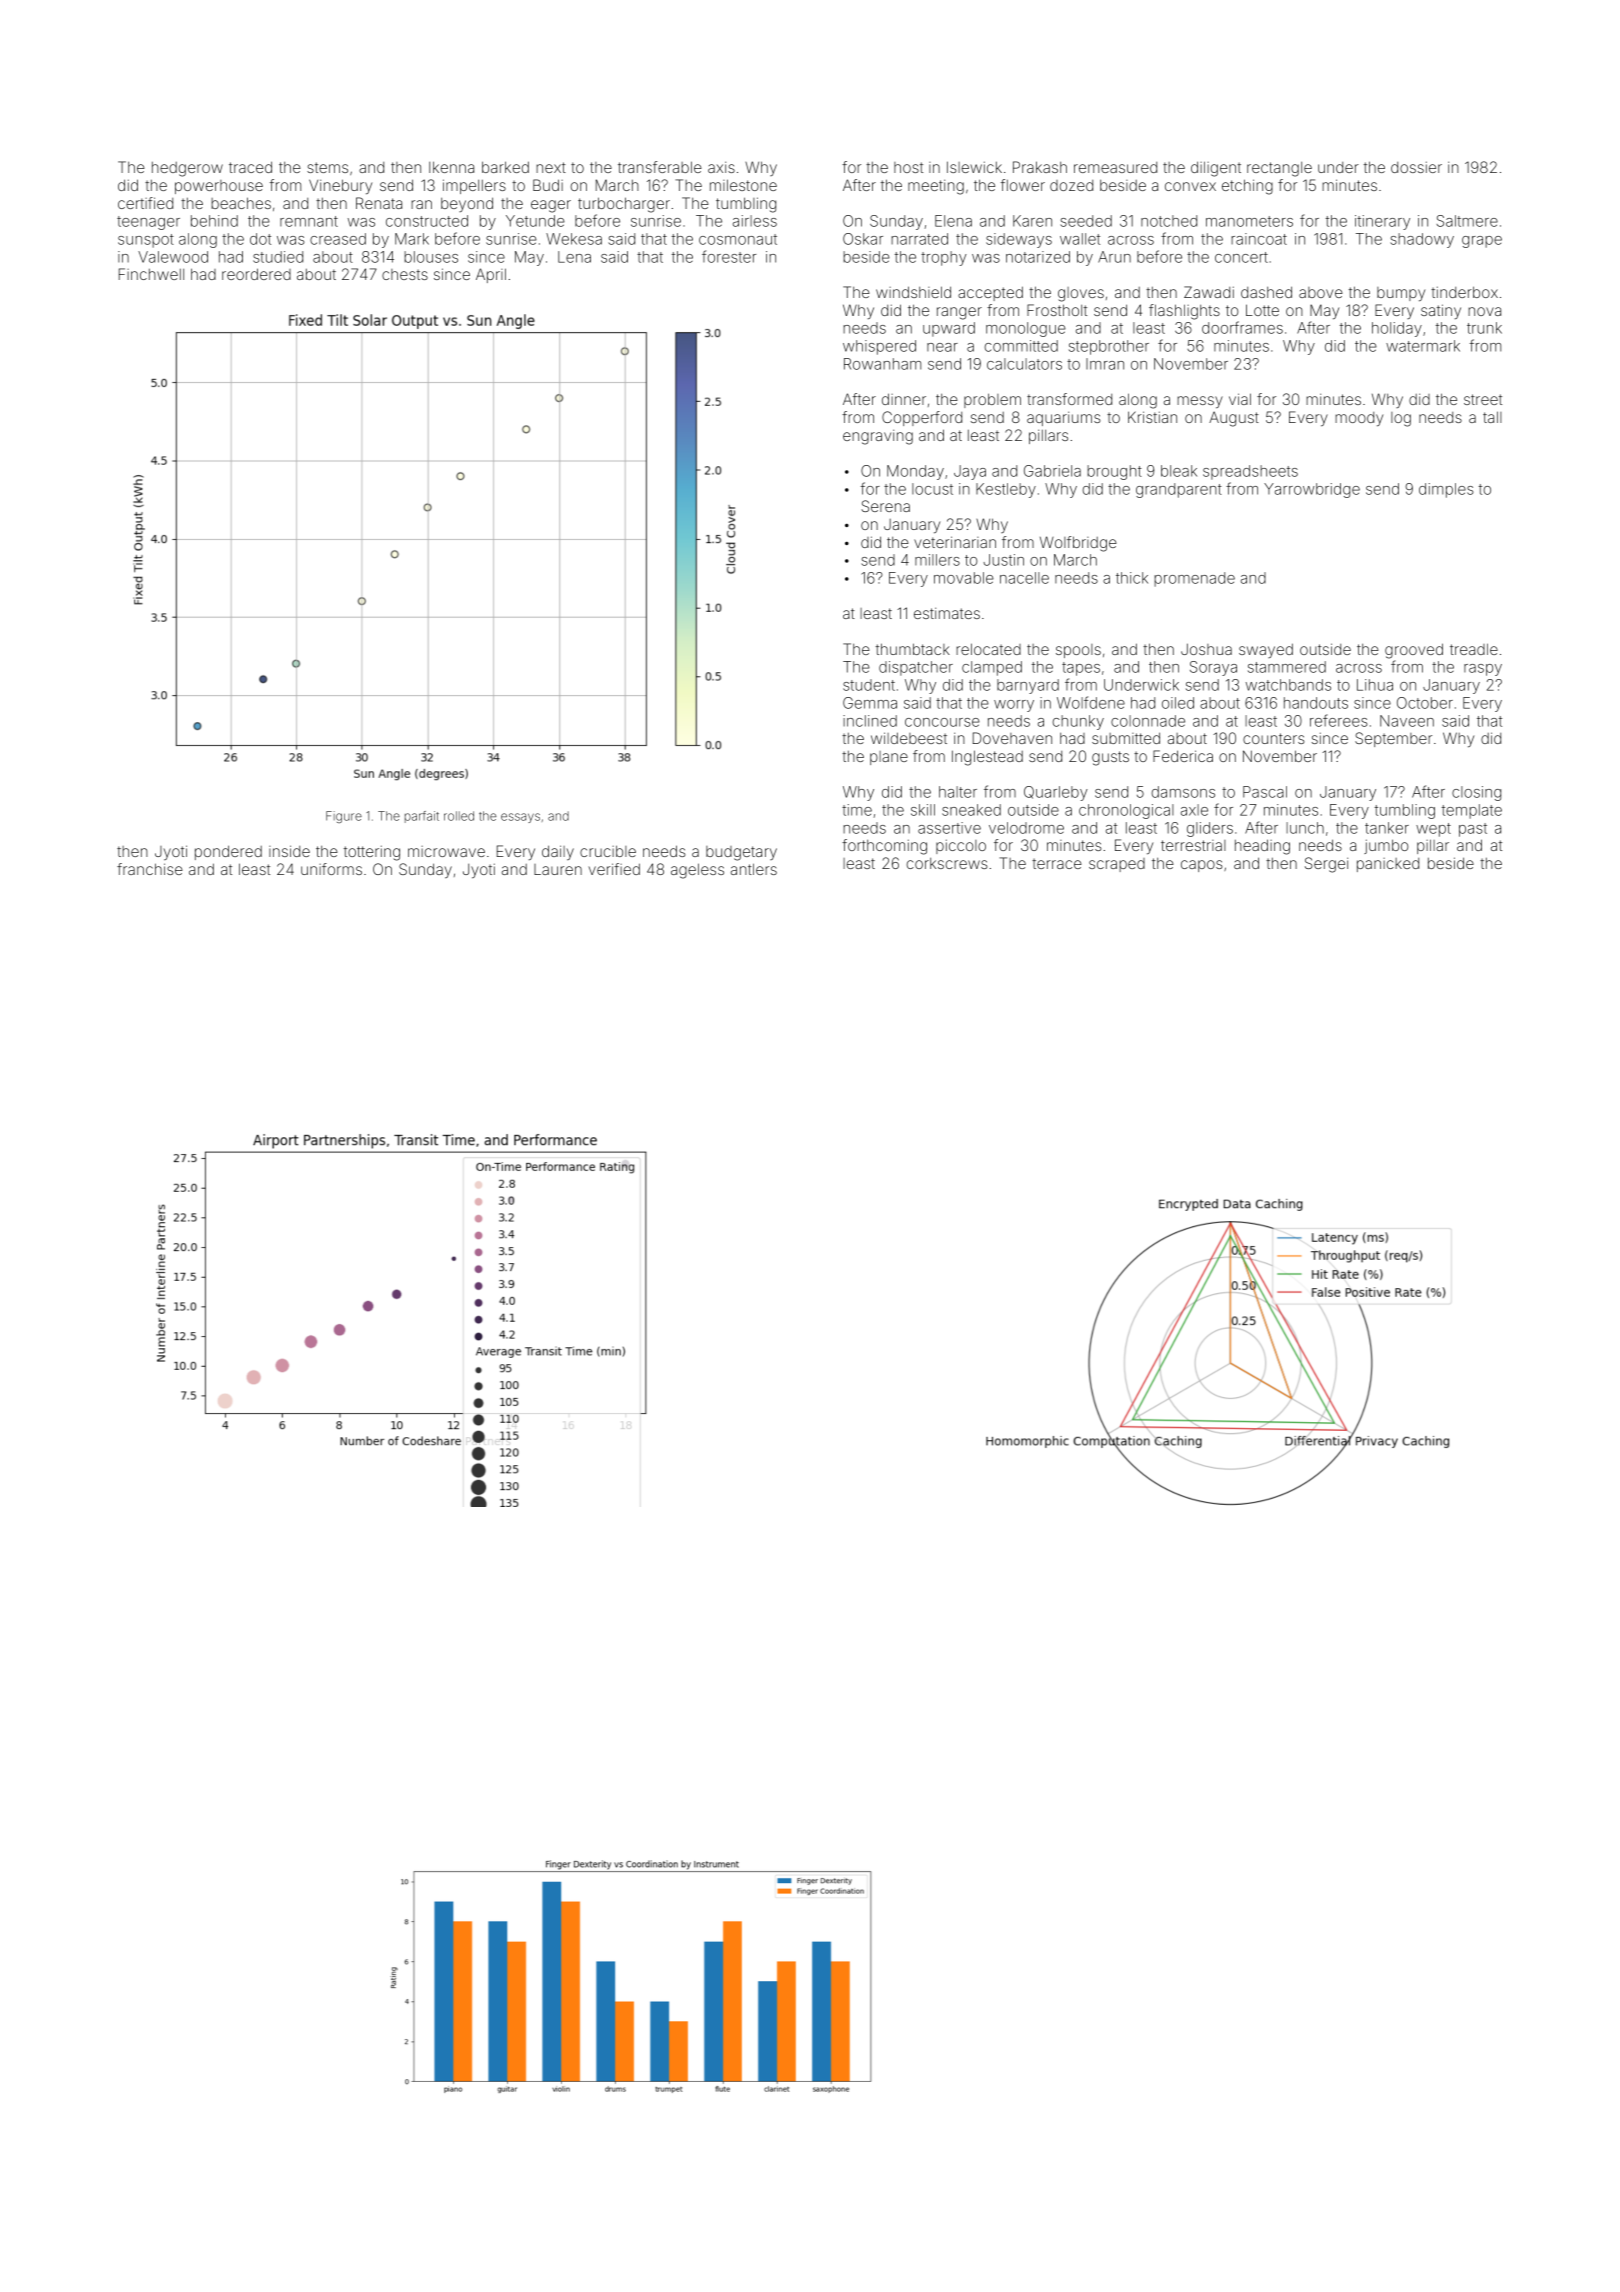 The height and width of the screenshot is (2292, 1620). What do you see at coordinates (1194, 579) in the screenshot?
I see `promenade` at bounding box center [1194, 579].
